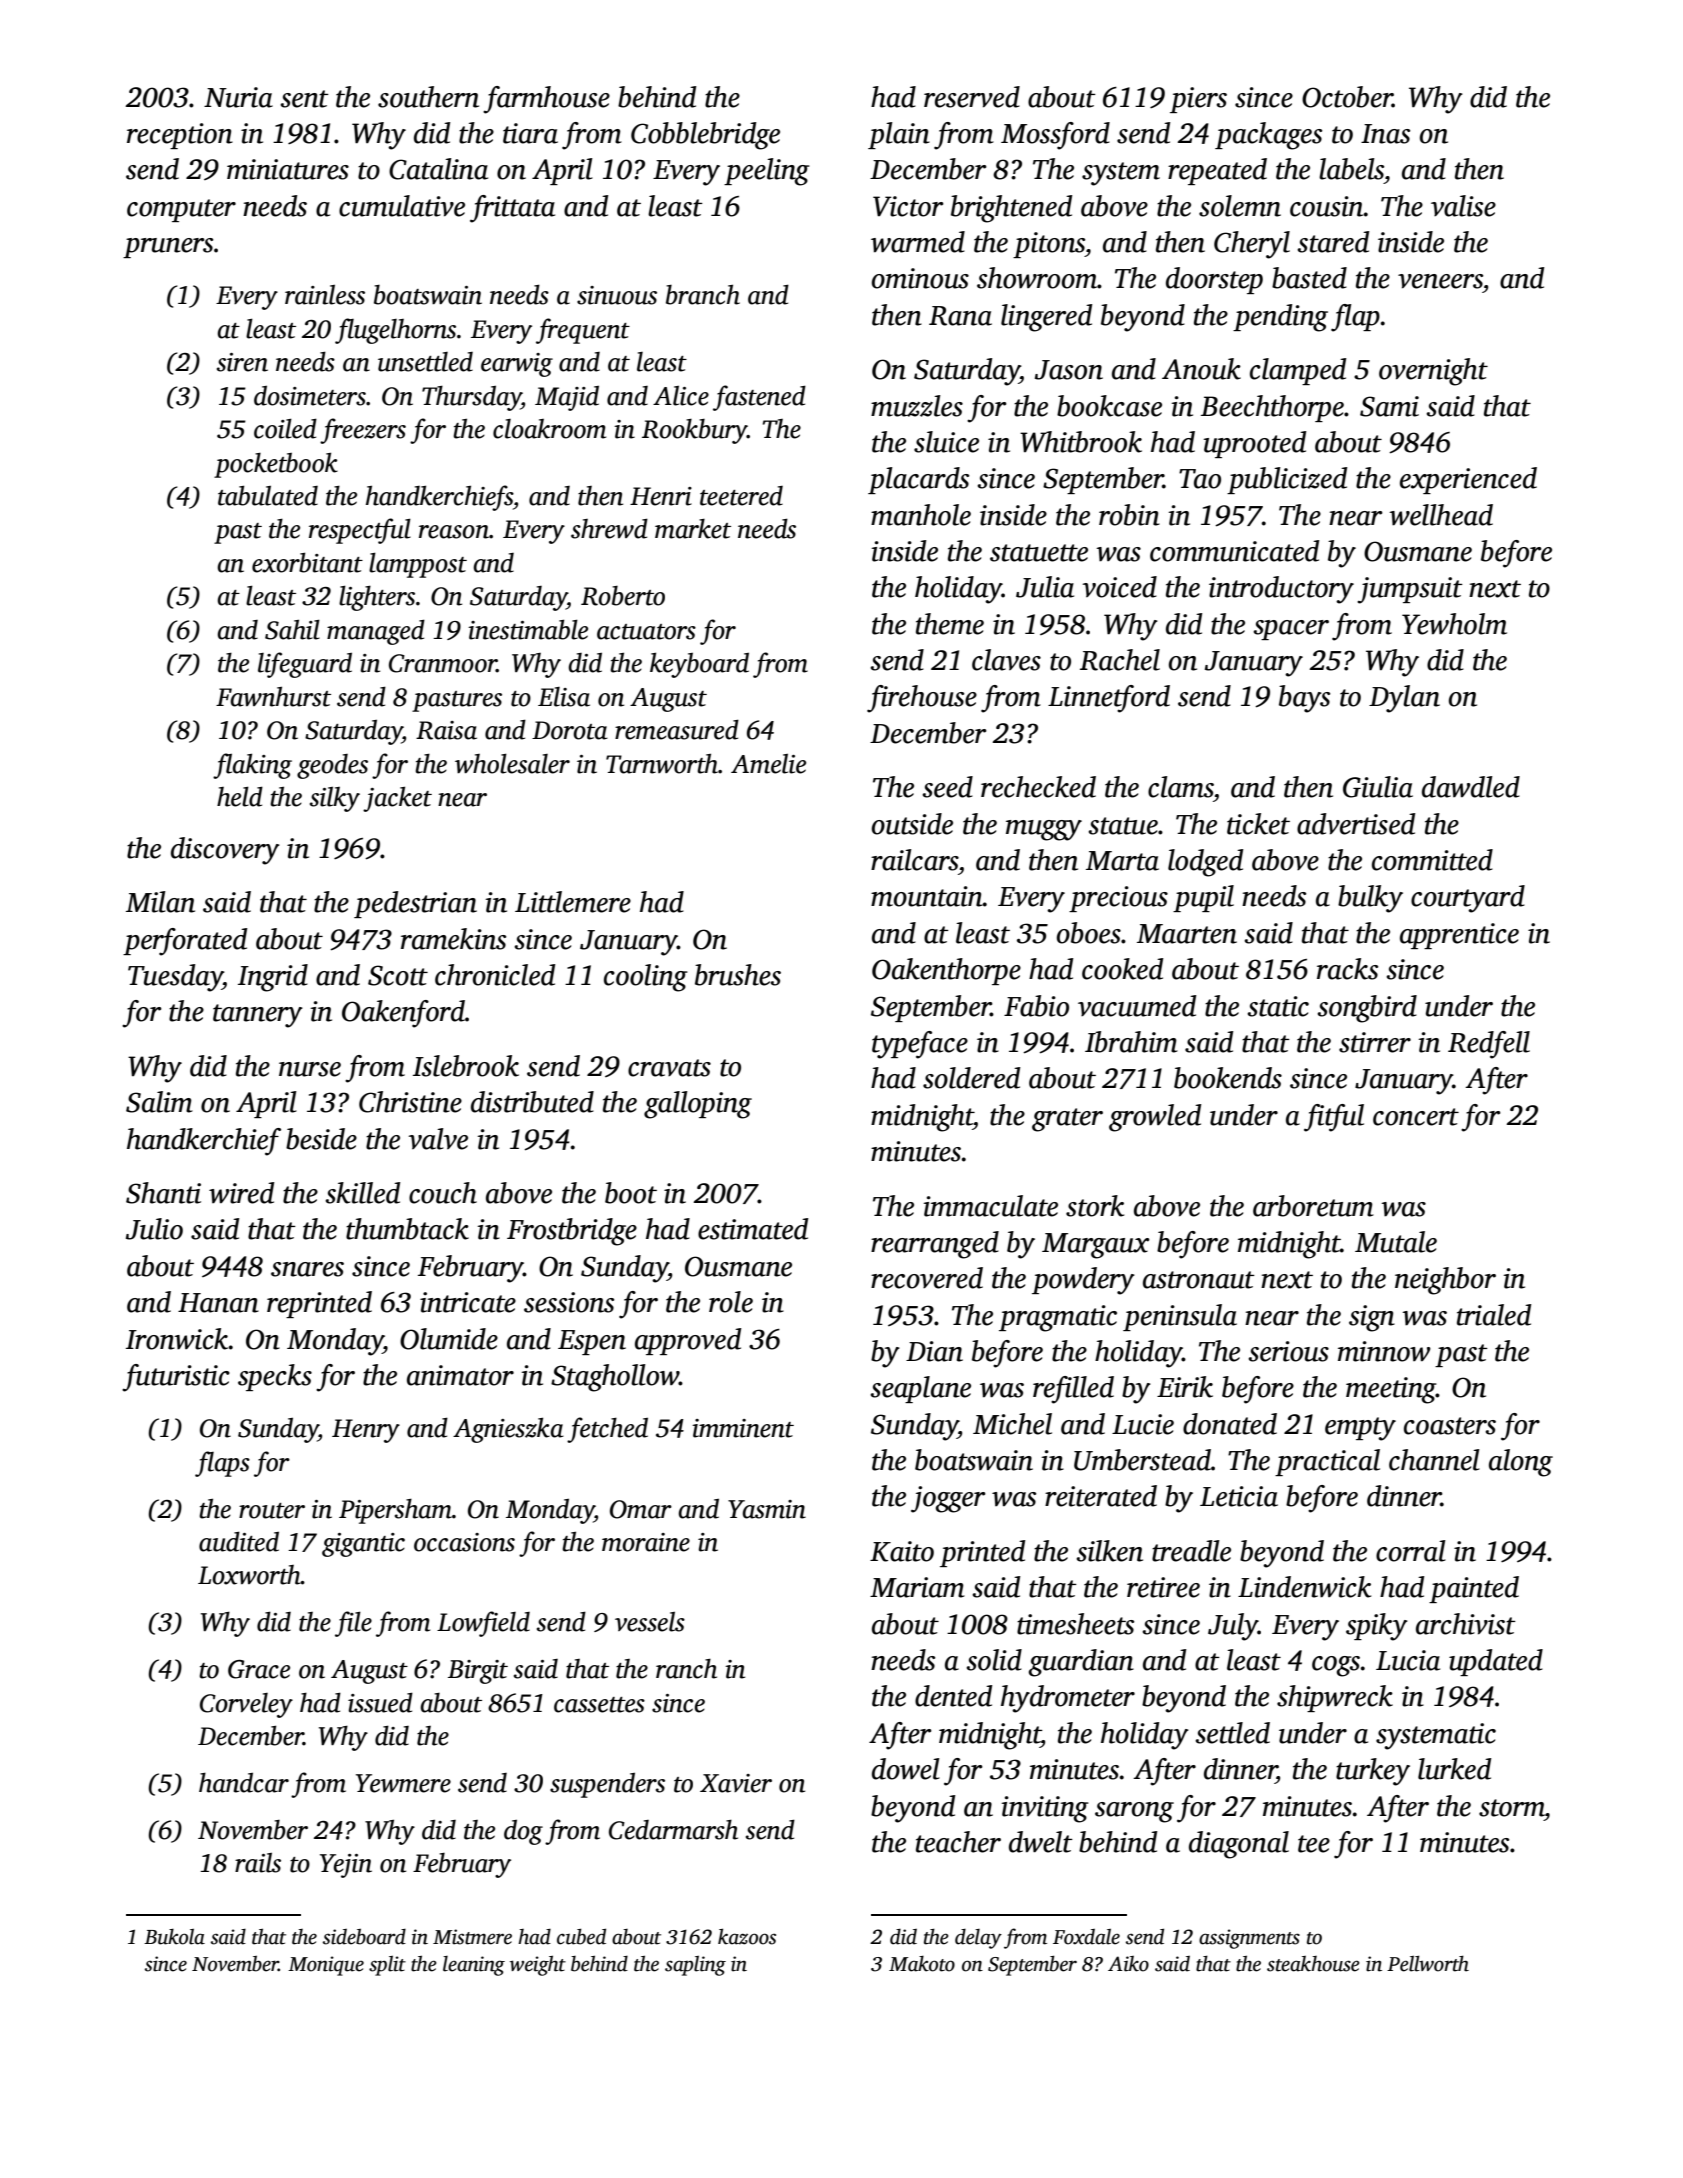  What do you see at coordinates (380, 1702) in the screenshot?
I see `issued` at bounding box center [380, 1702].
